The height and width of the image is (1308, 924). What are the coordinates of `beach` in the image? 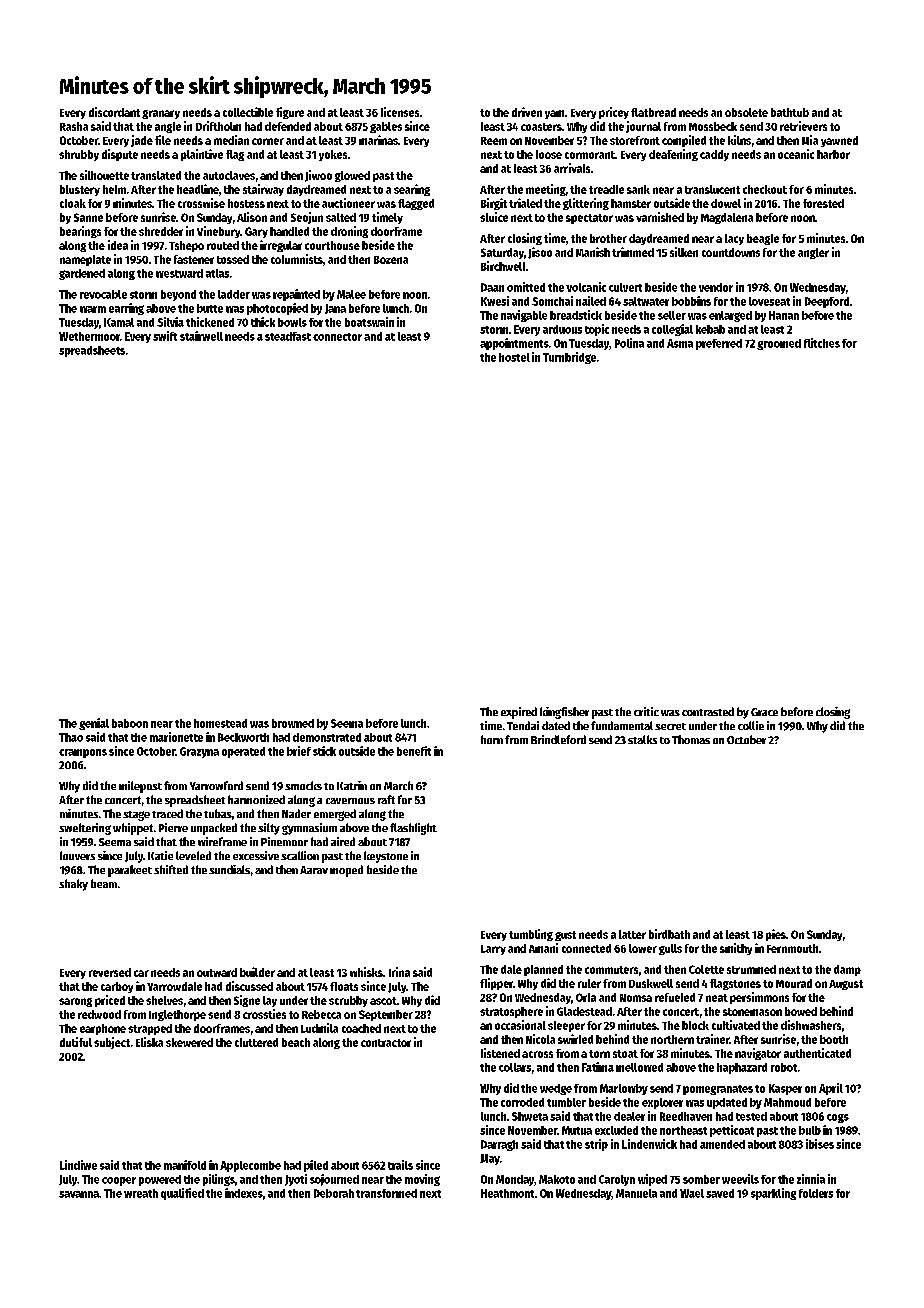 It's located at (296, 1042).
